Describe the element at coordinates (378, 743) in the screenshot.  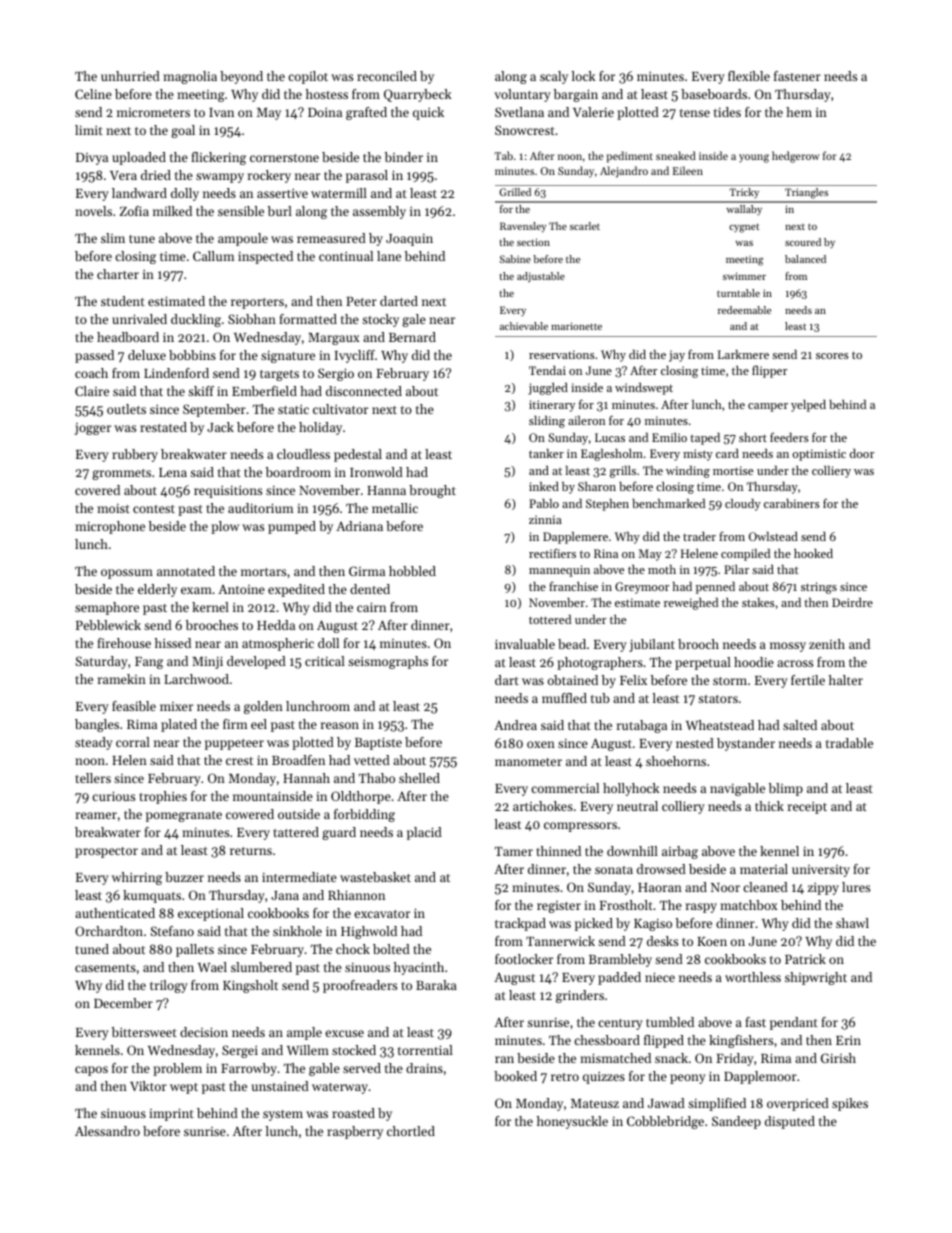
I see `Baptiste` at that location.
